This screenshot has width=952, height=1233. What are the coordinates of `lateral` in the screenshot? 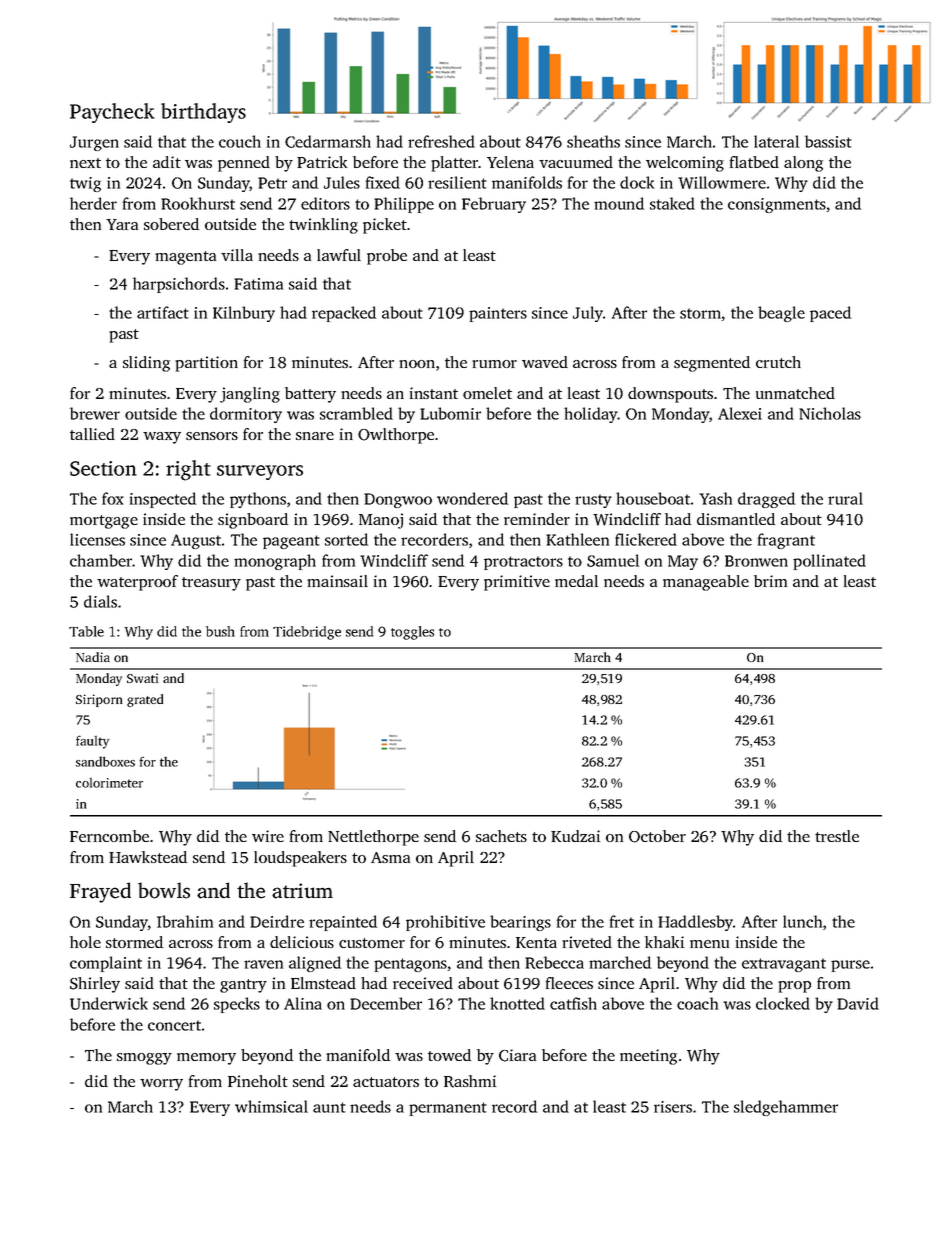 It's located at (776, 141).
